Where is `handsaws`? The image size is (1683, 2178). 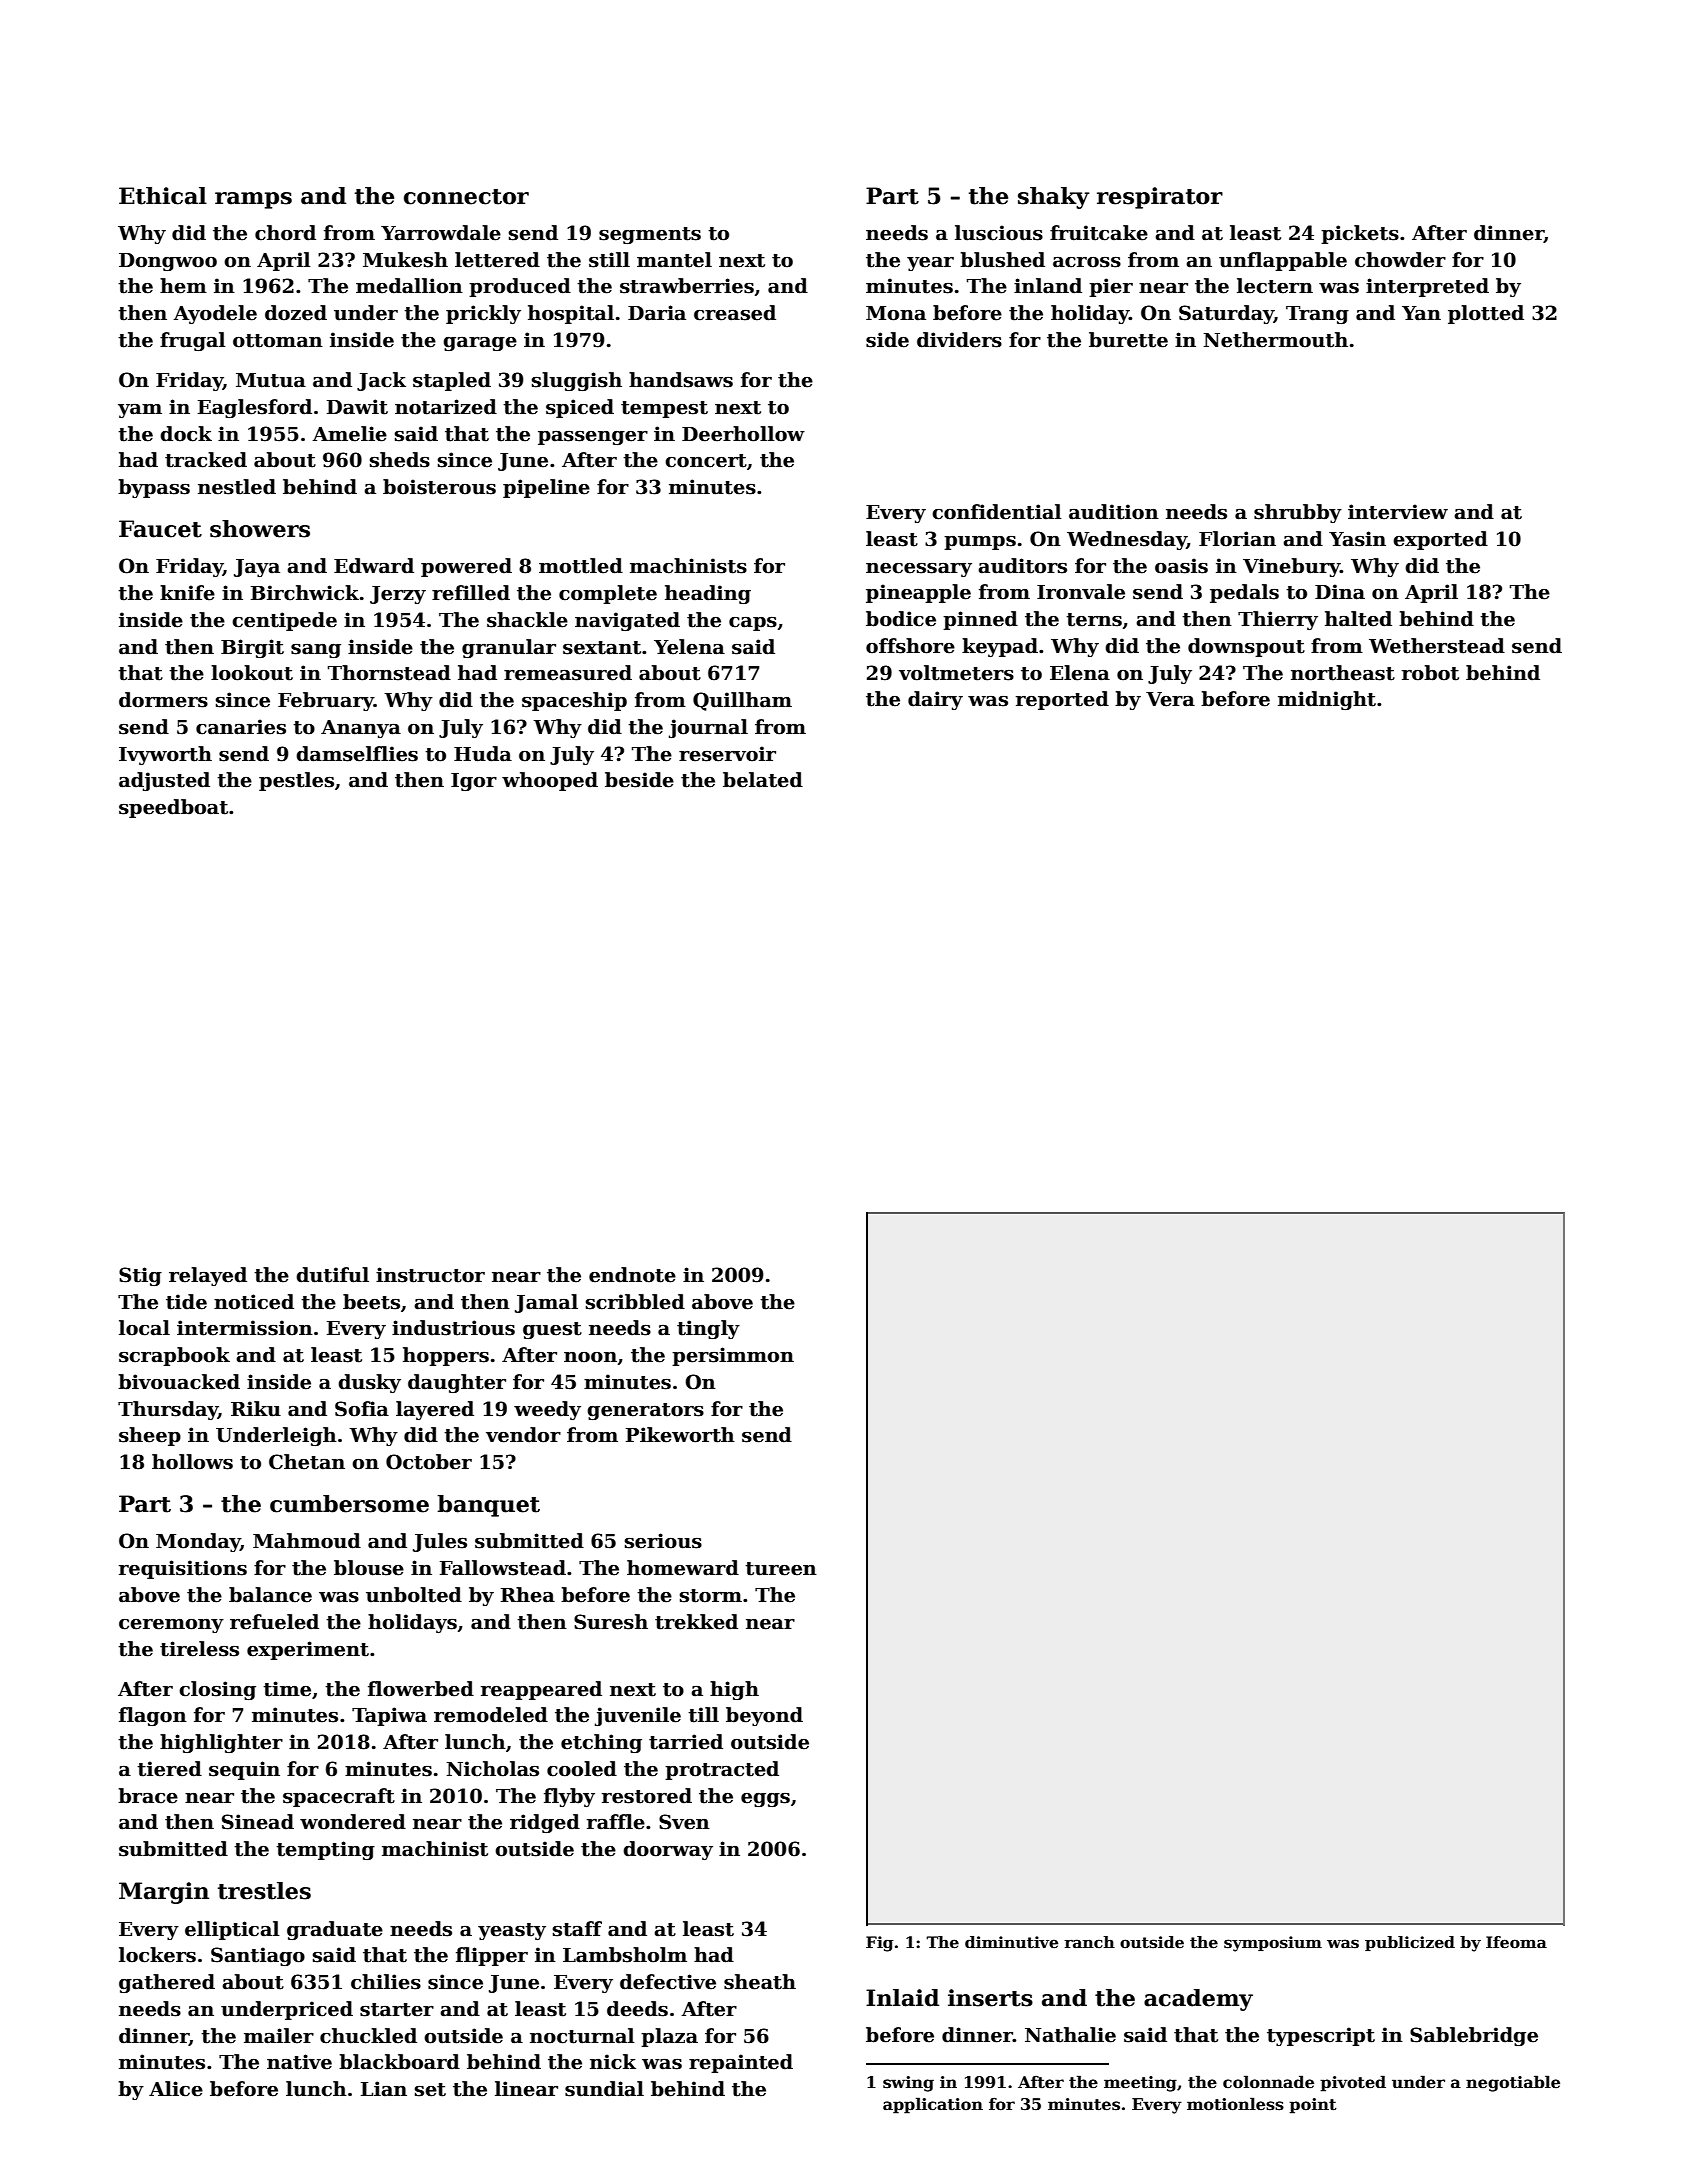
handsaws is located at coordinates (681, 380).
